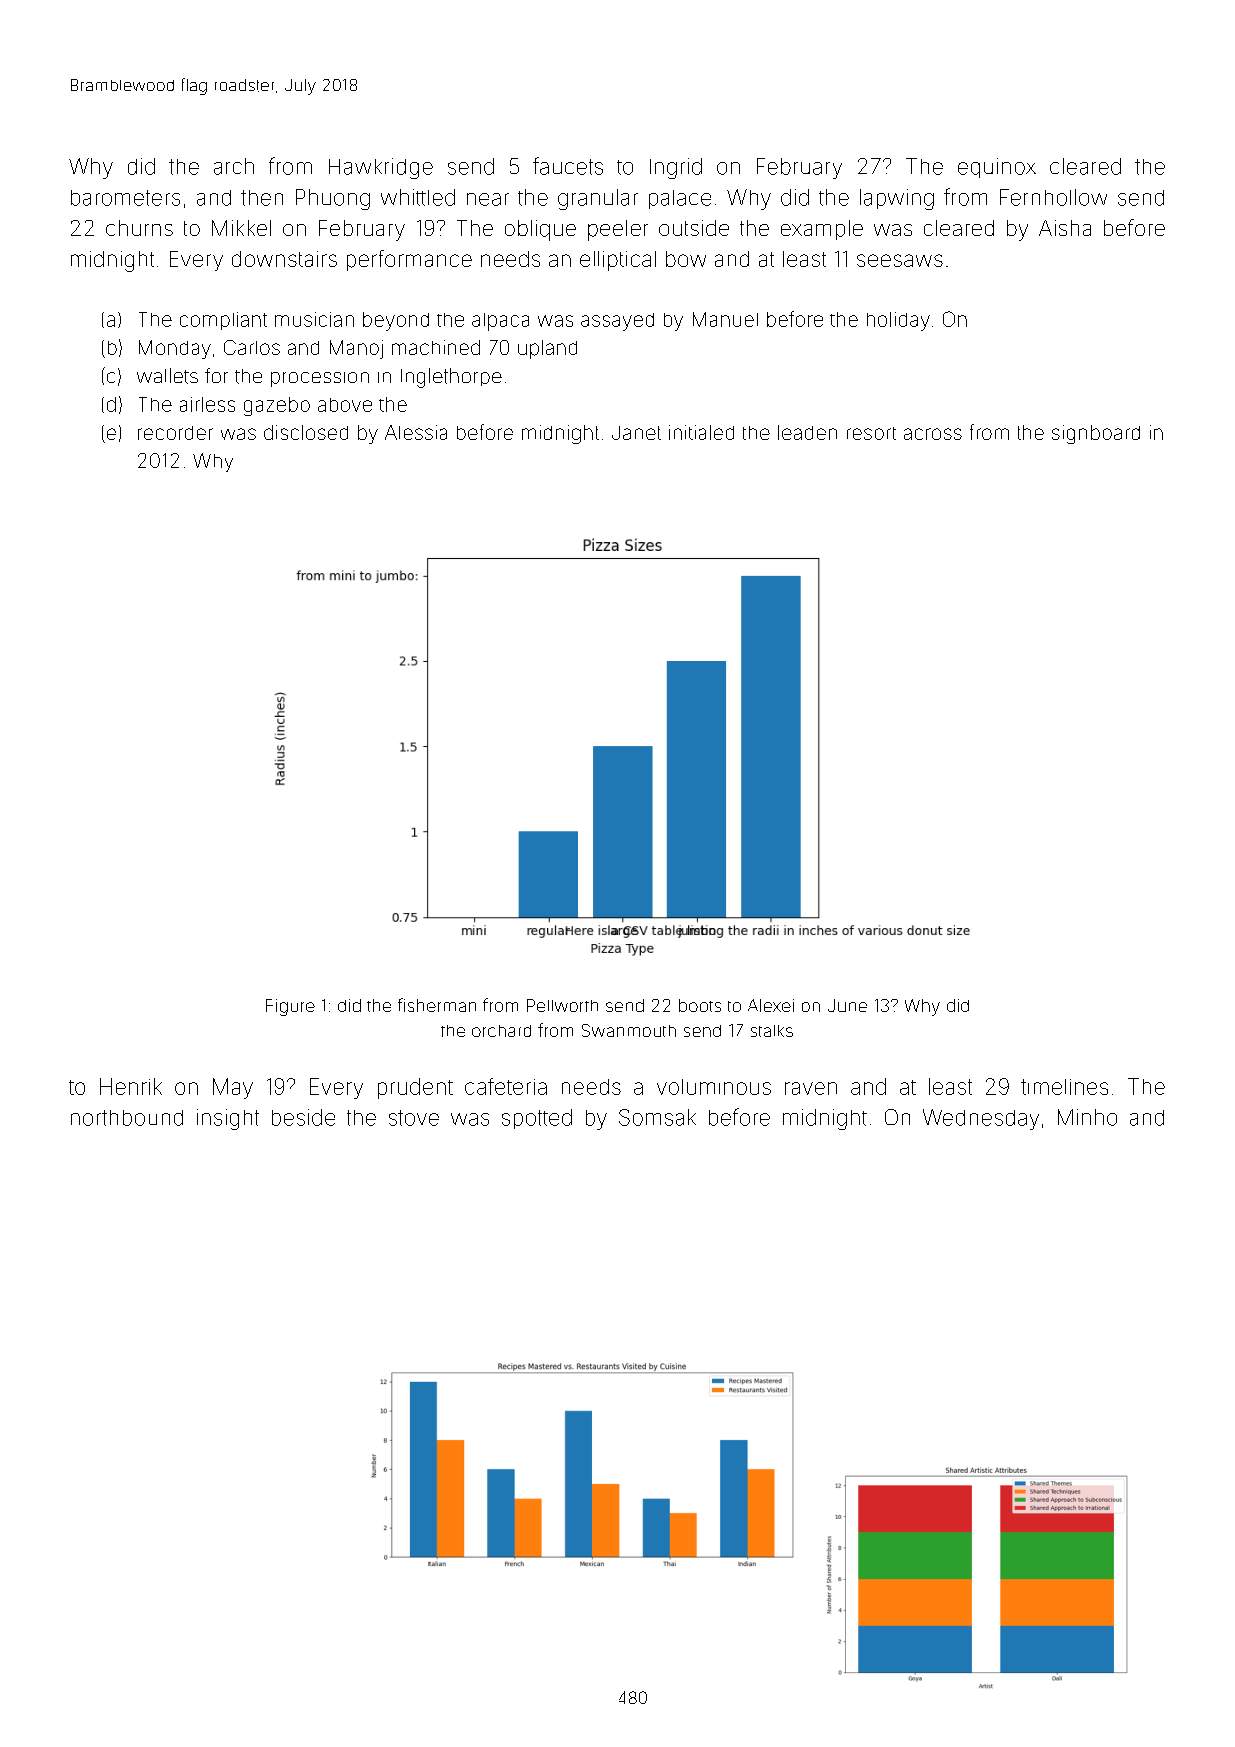 The height and width of the screenshot is (1747, 1235). Describe the element at coordinates (1087, 1117) in the screenshot. I see `Minho` at that location.
